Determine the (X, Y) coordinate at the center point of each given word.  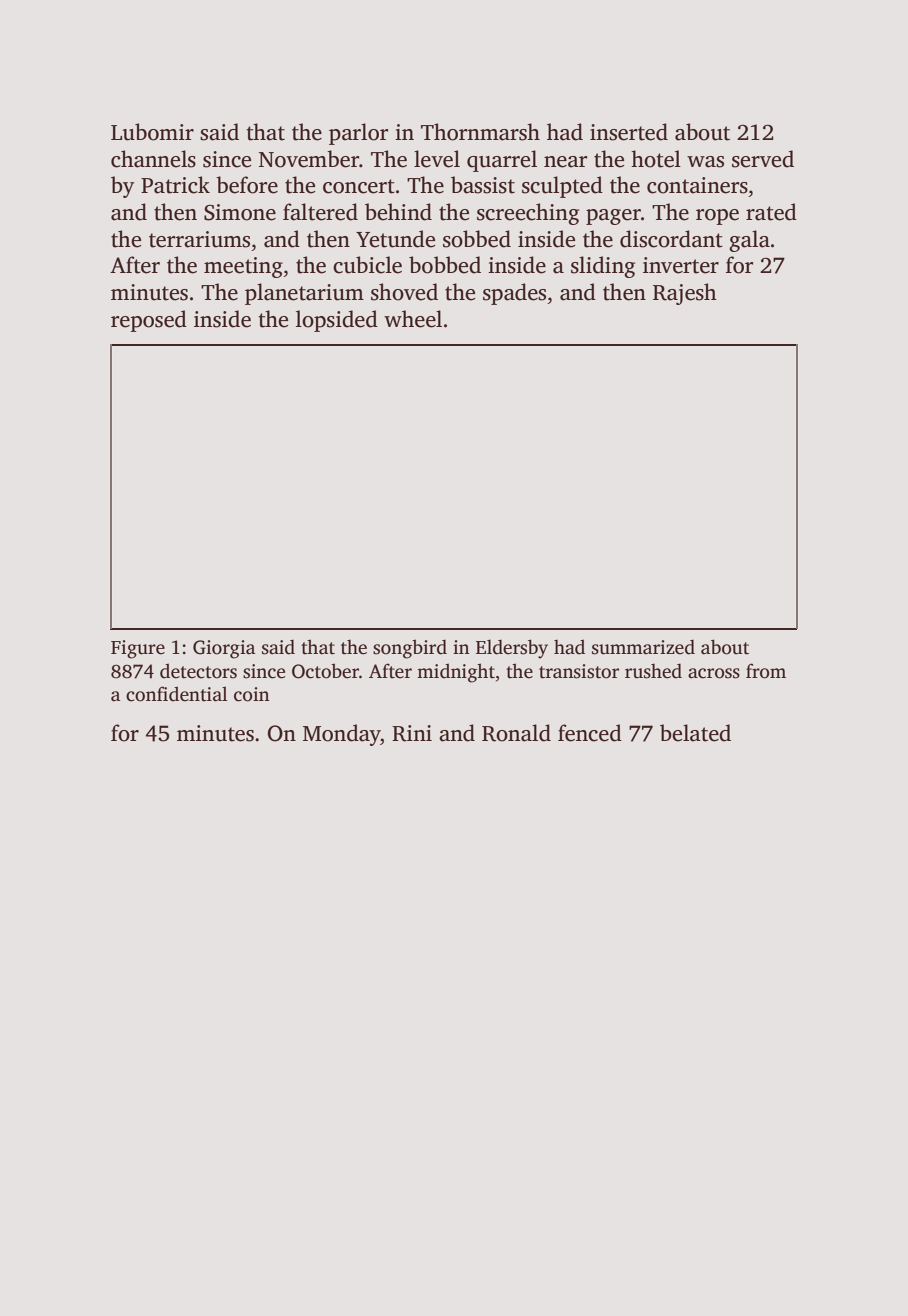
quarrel (502, 161)
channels (153, 159)
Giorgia (224, 649)
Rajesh (685, 294)
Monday (342, 735)
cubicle (367, 265)
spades (514, 294)
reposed (149, 321)
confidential (177, 694)
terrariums (199, 239)
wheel (413, 319)
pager (613, 217)
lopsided (337, 321)
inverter (681, 265)
